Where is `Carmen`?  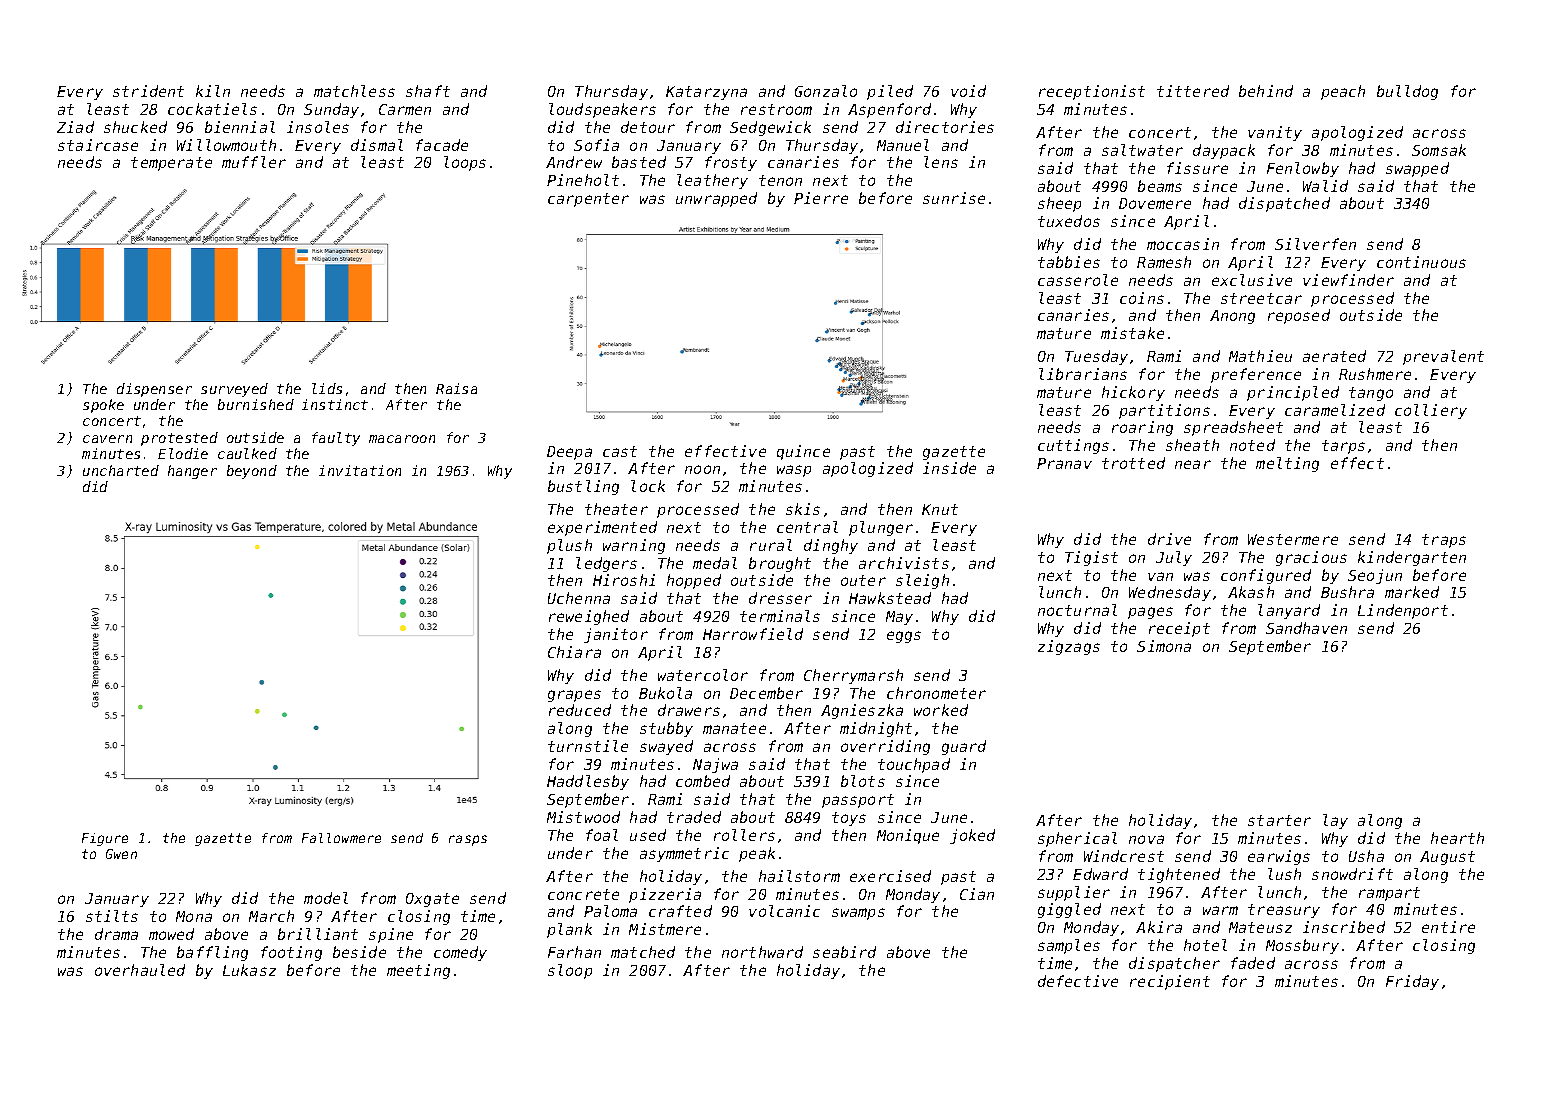 Carmen is located at coordinates (405, 109).
